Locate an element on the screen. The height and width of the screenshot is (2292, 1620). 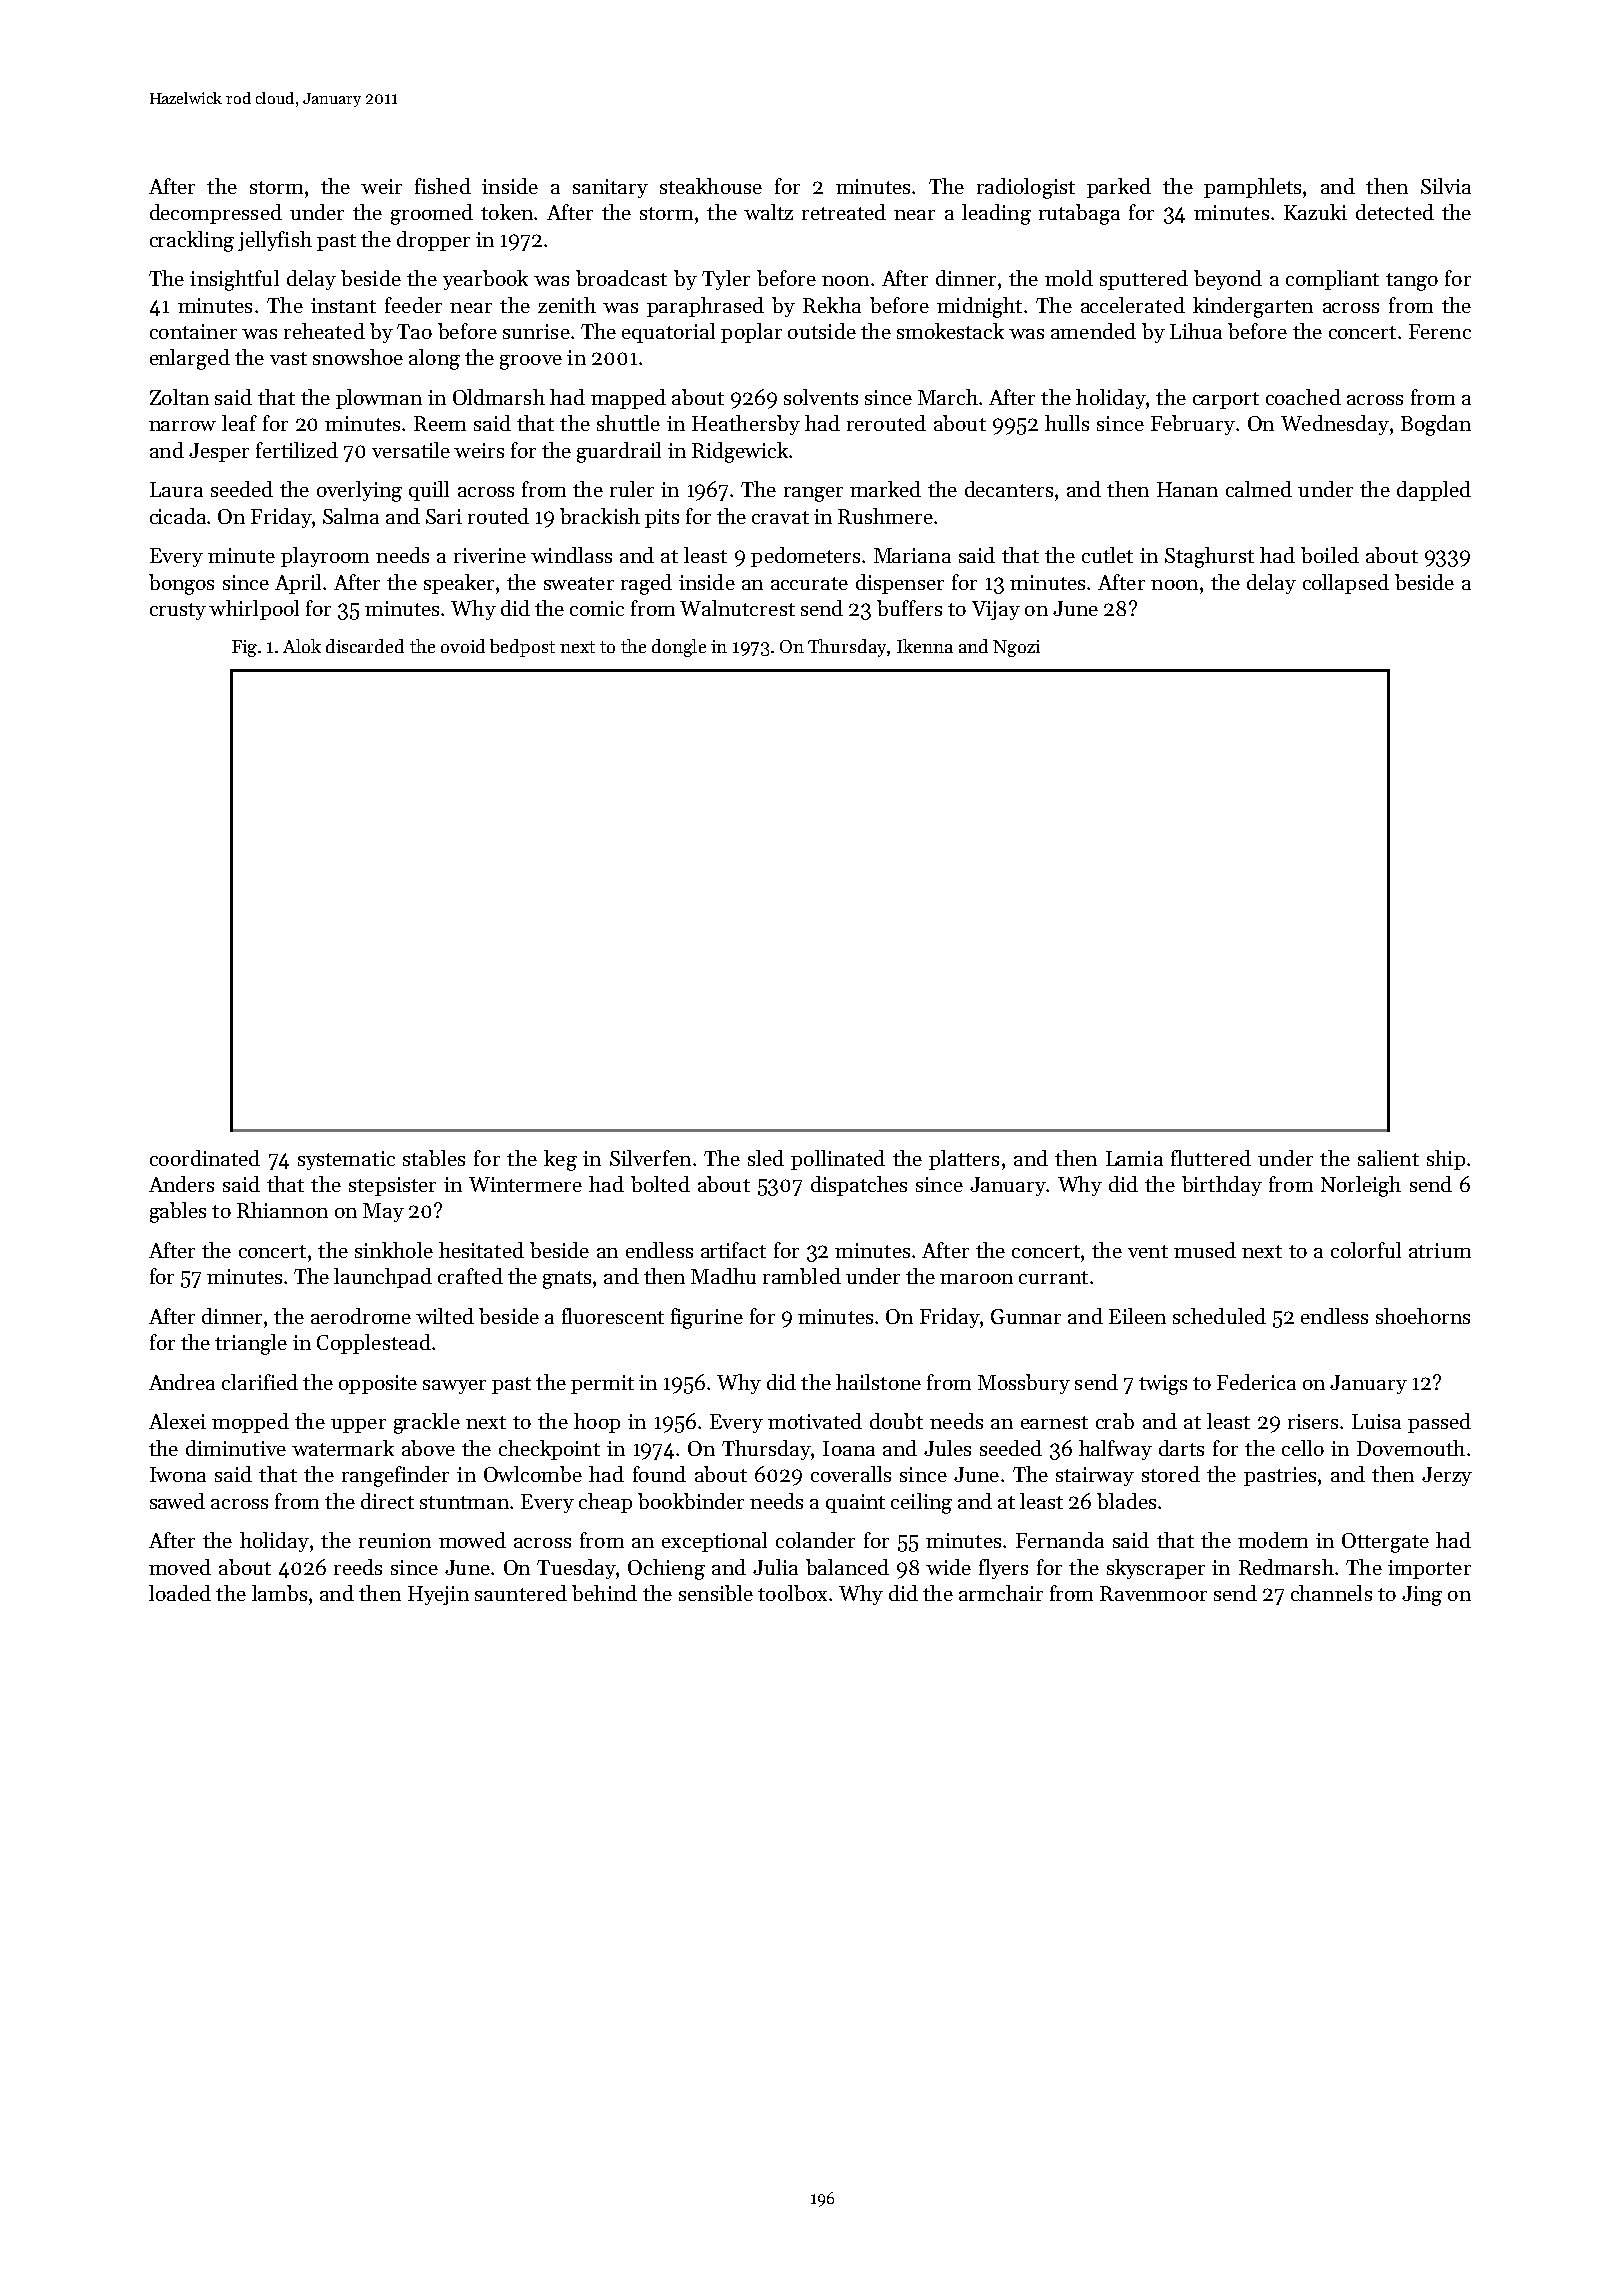
ship is located at coordinates (1446, 1160).
